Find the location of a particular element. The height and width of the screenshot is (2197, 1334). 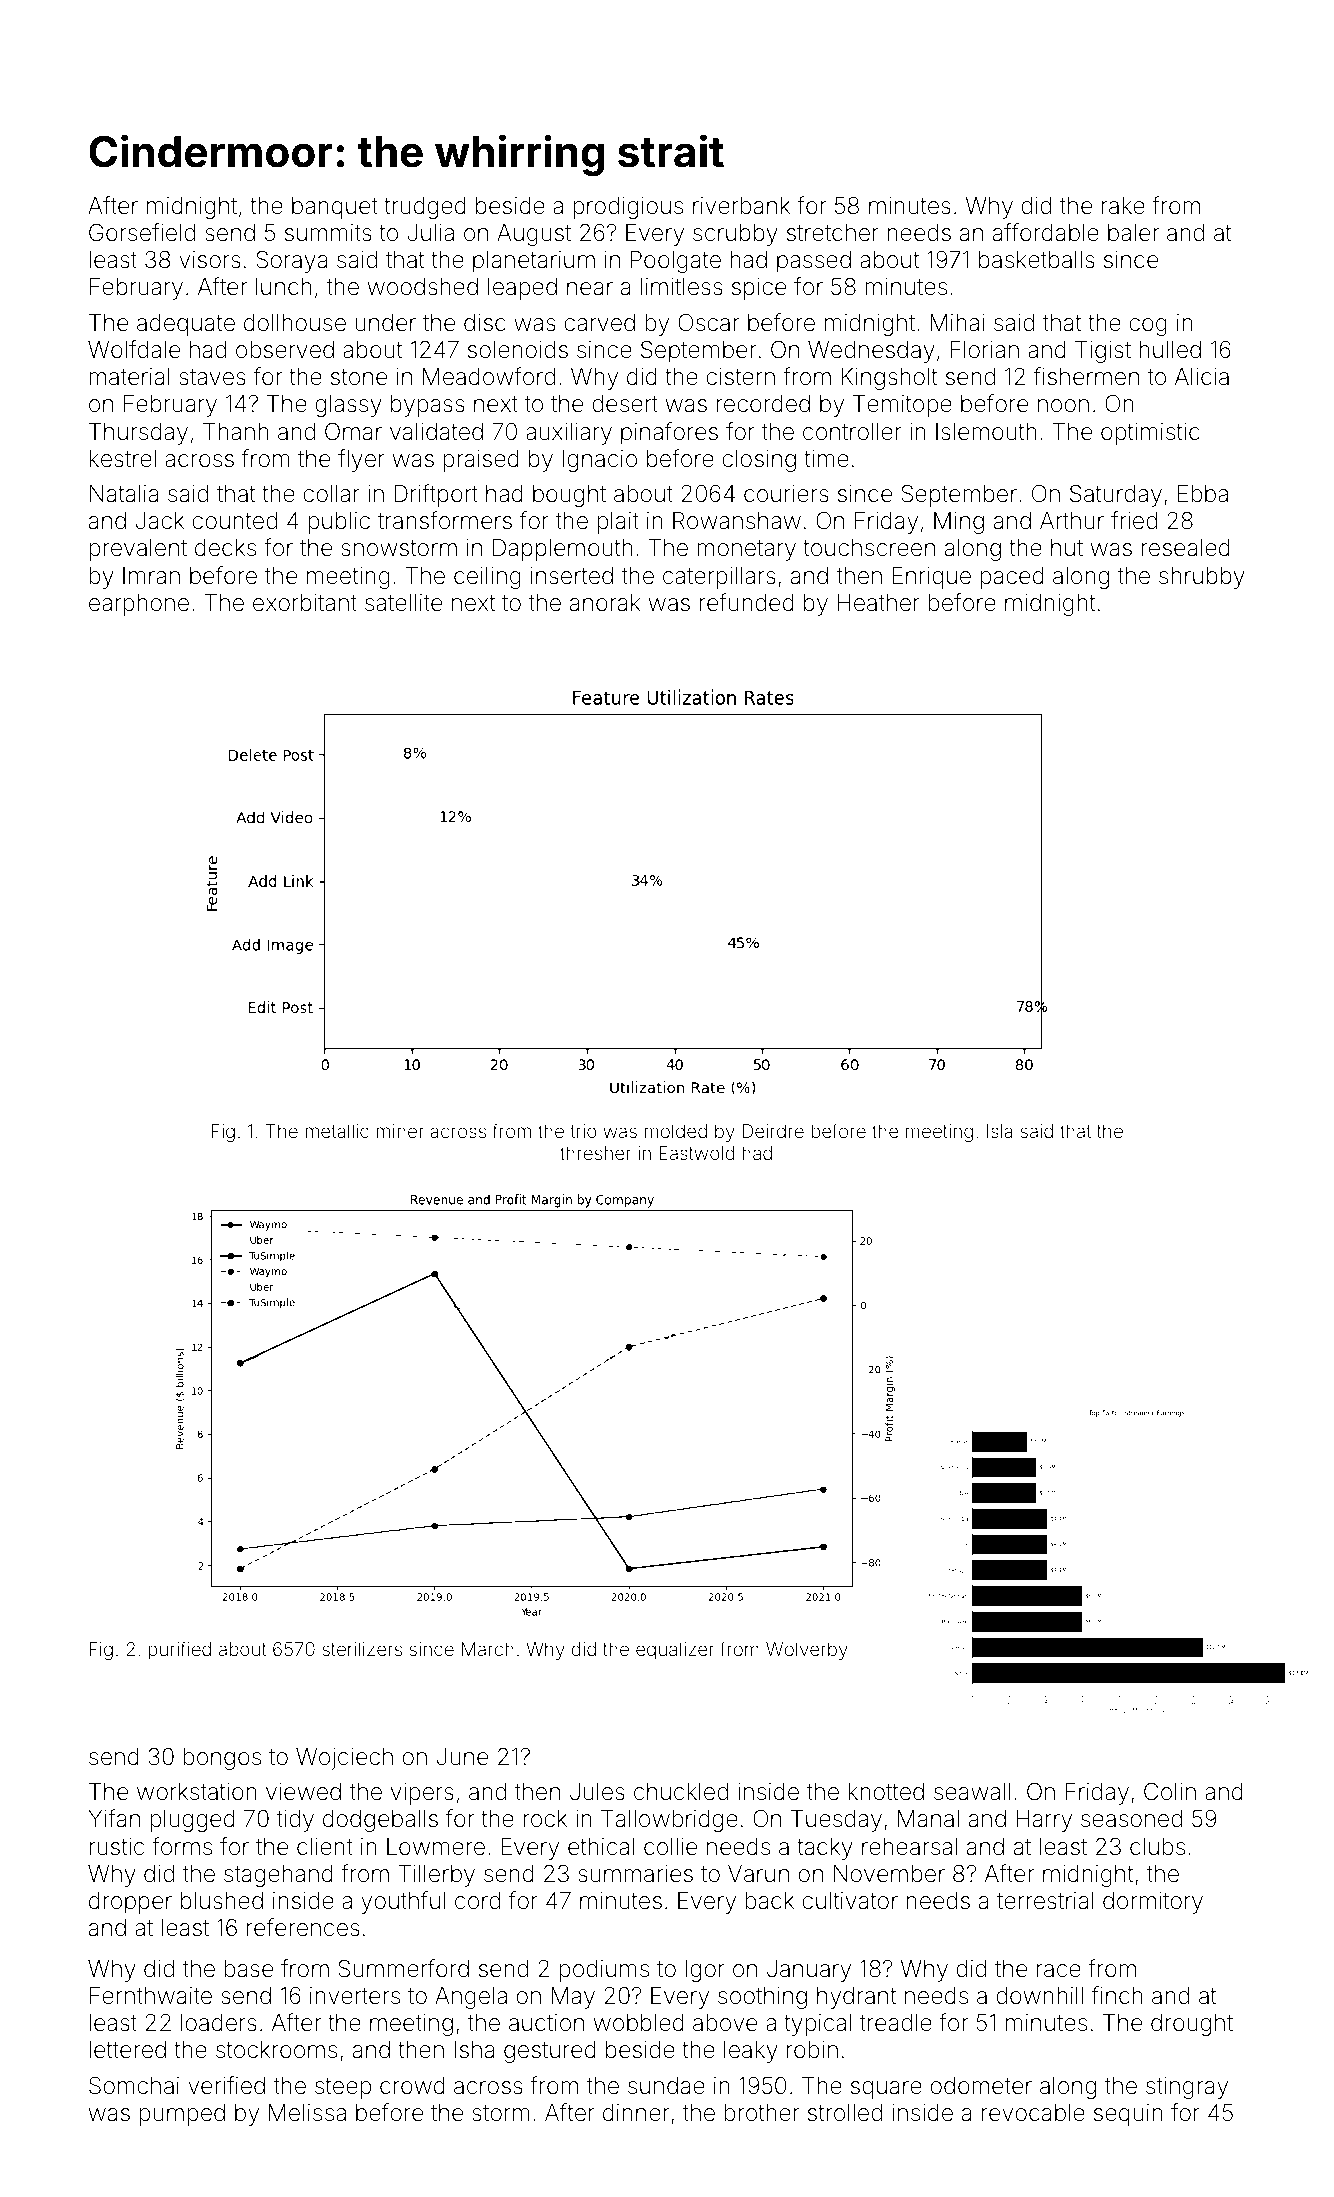

vipers is located at coordinates (422, 1794).
